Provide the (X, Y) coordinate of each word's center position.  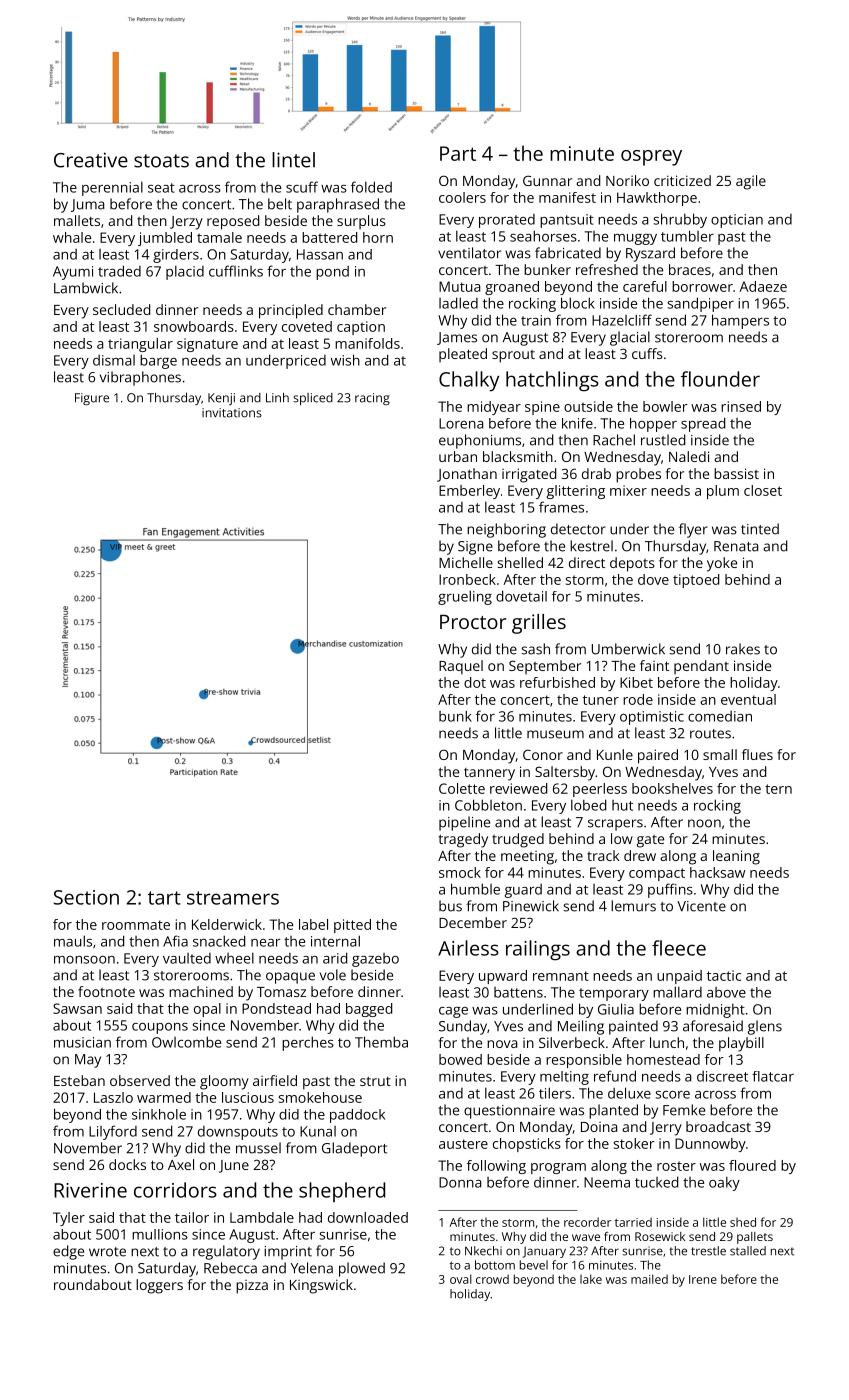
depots (632, 564)
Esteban (79, 1080)
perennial (112, 189)
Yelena (312, 1268)
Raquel (461, 667)
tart (164, 898)
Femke (684, 1110)
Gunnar (547, 180)
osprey (651, 158)
